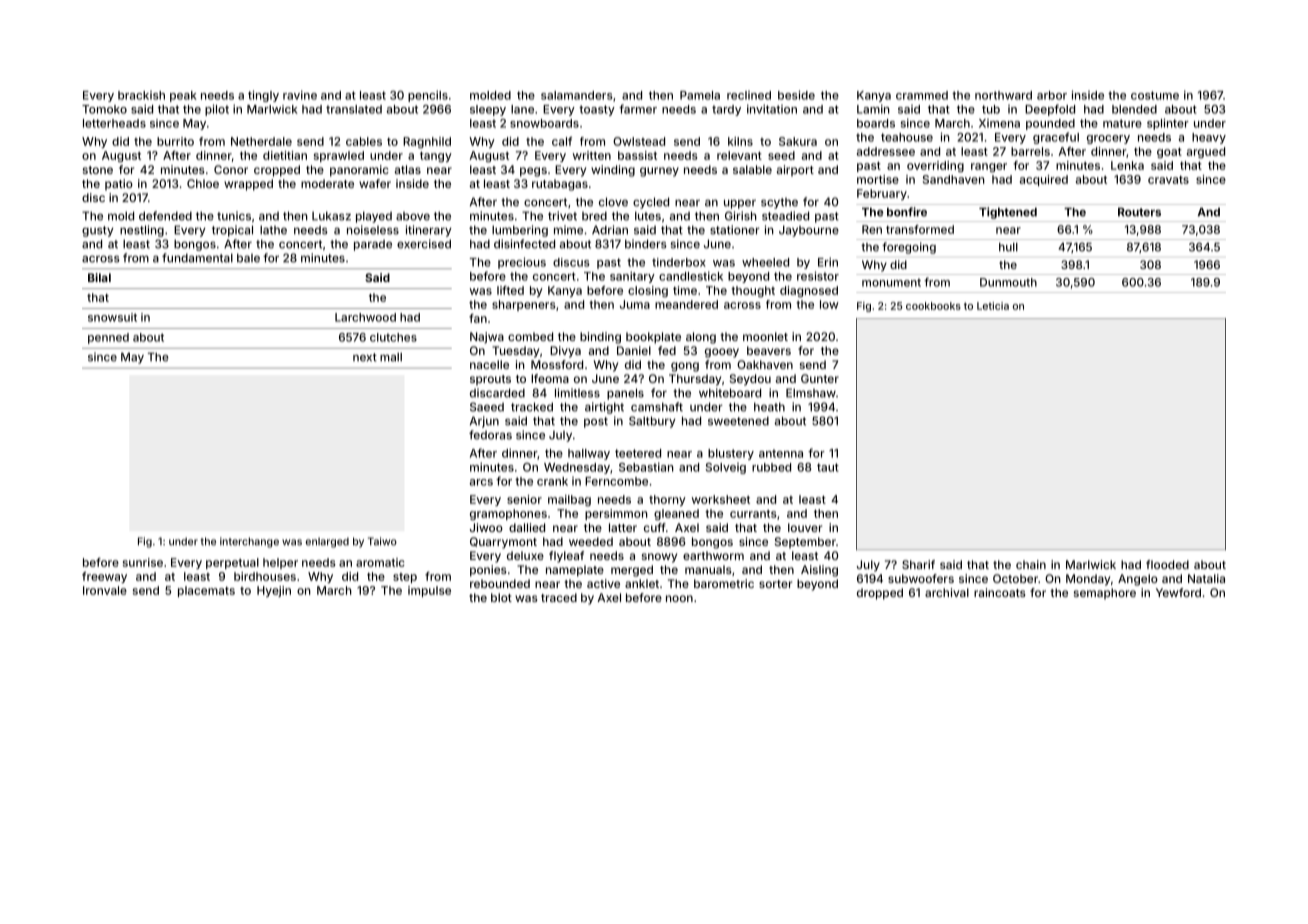 This page has width=1308, height=924. What do you see at coordinates (428, 96) in the page?
I see `pencils` at bounding box center [428, 96].
